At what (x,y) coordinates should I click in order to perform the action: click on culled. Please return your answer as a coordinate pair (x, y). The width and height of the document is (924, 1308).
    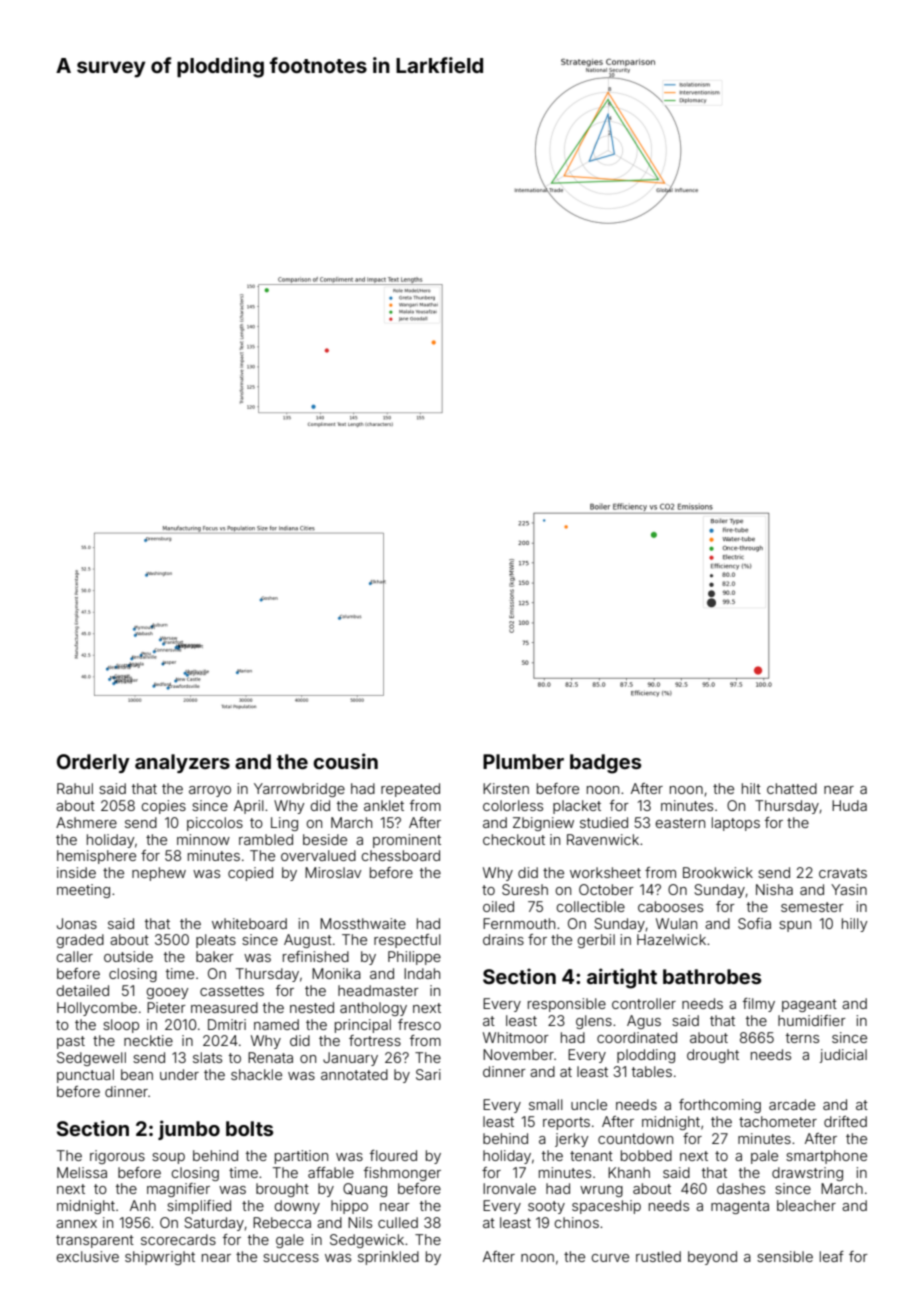
    Looking at the image, I should click on (398, 1222).
